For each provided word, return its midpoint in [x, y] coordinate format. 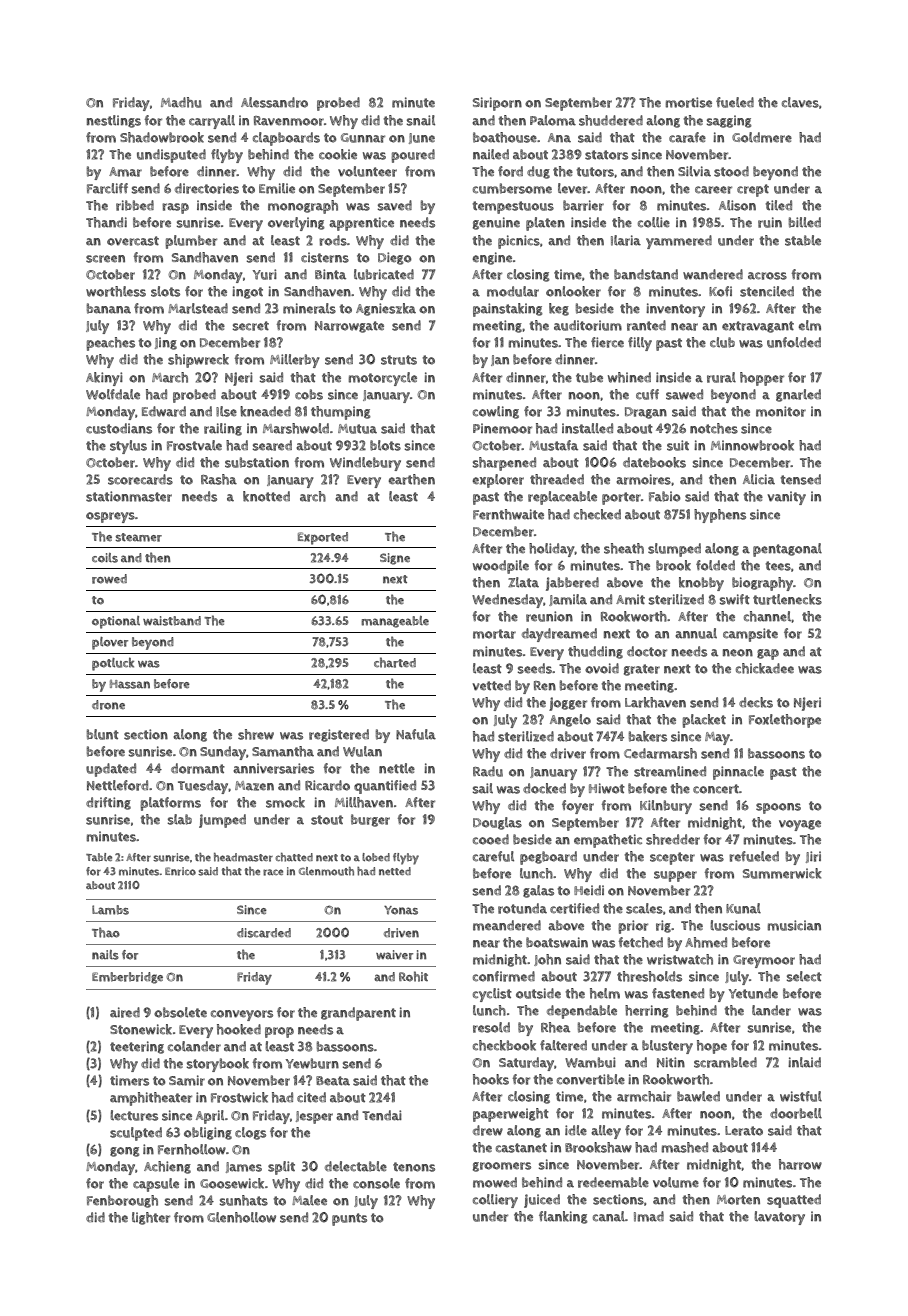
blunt [102, 734]
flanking [563, 1217]
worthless [116, 291]
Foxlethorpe [785, 721]
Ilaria [626, 240]
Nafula [416, 734]
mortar [494, 634]
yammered [679, 242]
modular [513, 291]
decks [756, 702]
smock [285, 802]
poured [413, 156]
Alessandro [274, 102]
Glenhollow [241, 1217]
